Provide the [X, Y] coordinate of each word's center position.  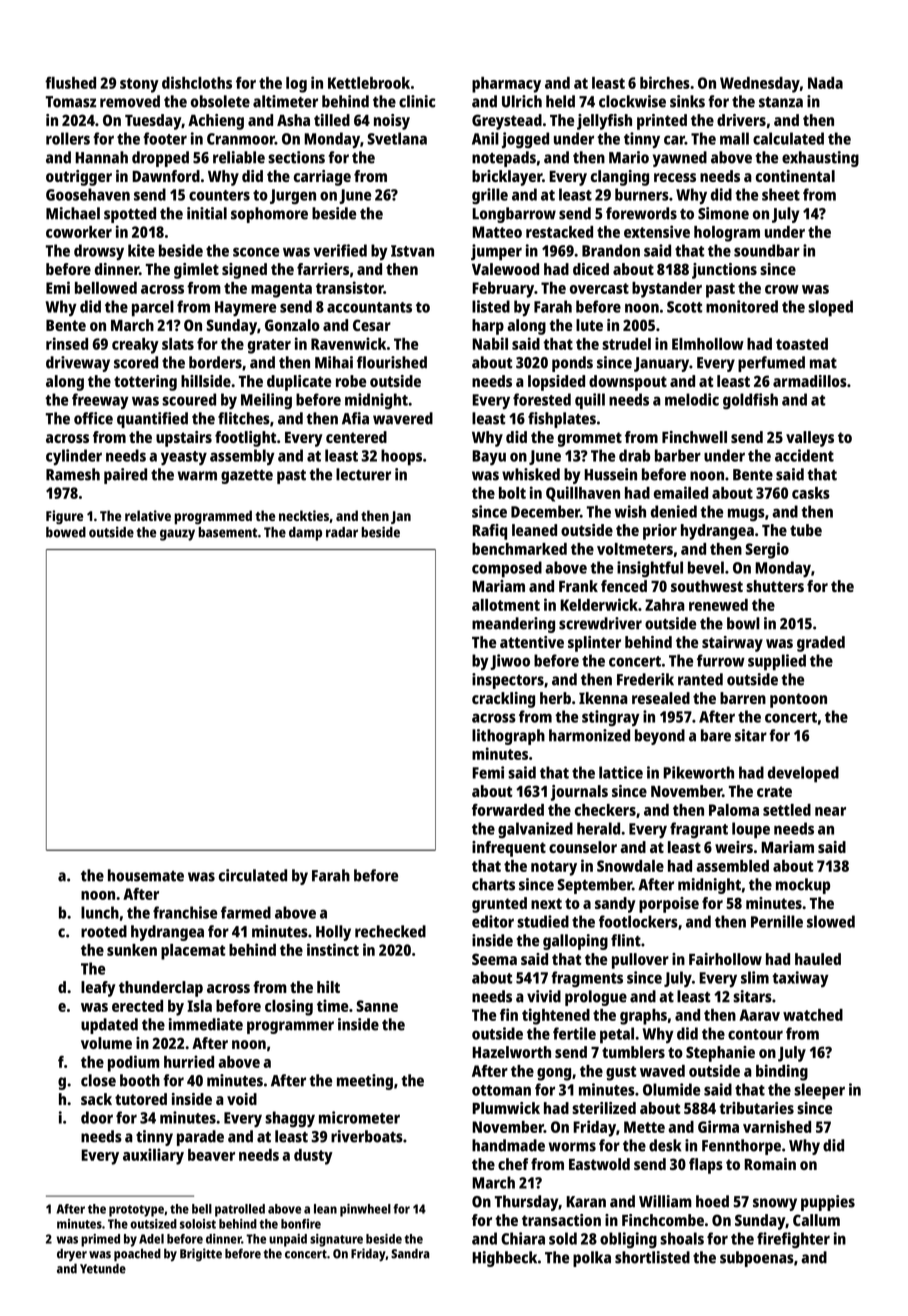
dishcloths [197, 82]
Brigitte [201, 1254]
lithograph [508, 737]
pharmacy [506, 85]
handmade [508, 1145]
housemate [146, 875]
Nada [825, 83]
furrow [721, 660]
